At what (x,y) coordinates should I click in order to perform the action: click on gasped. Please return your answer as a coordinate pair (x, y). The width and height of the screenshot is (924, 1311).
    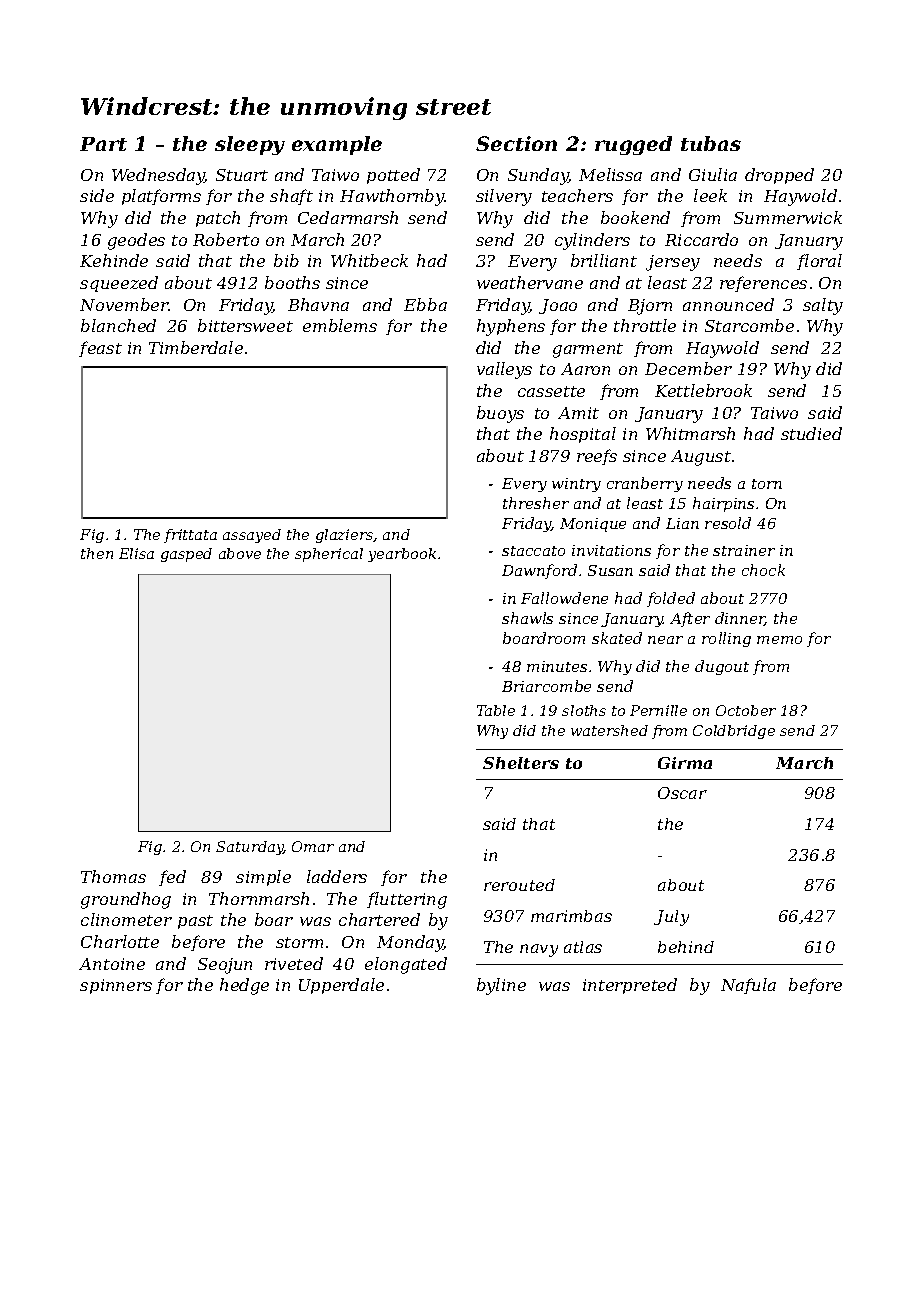
    Looking at the image, I should click on (186, 555).
